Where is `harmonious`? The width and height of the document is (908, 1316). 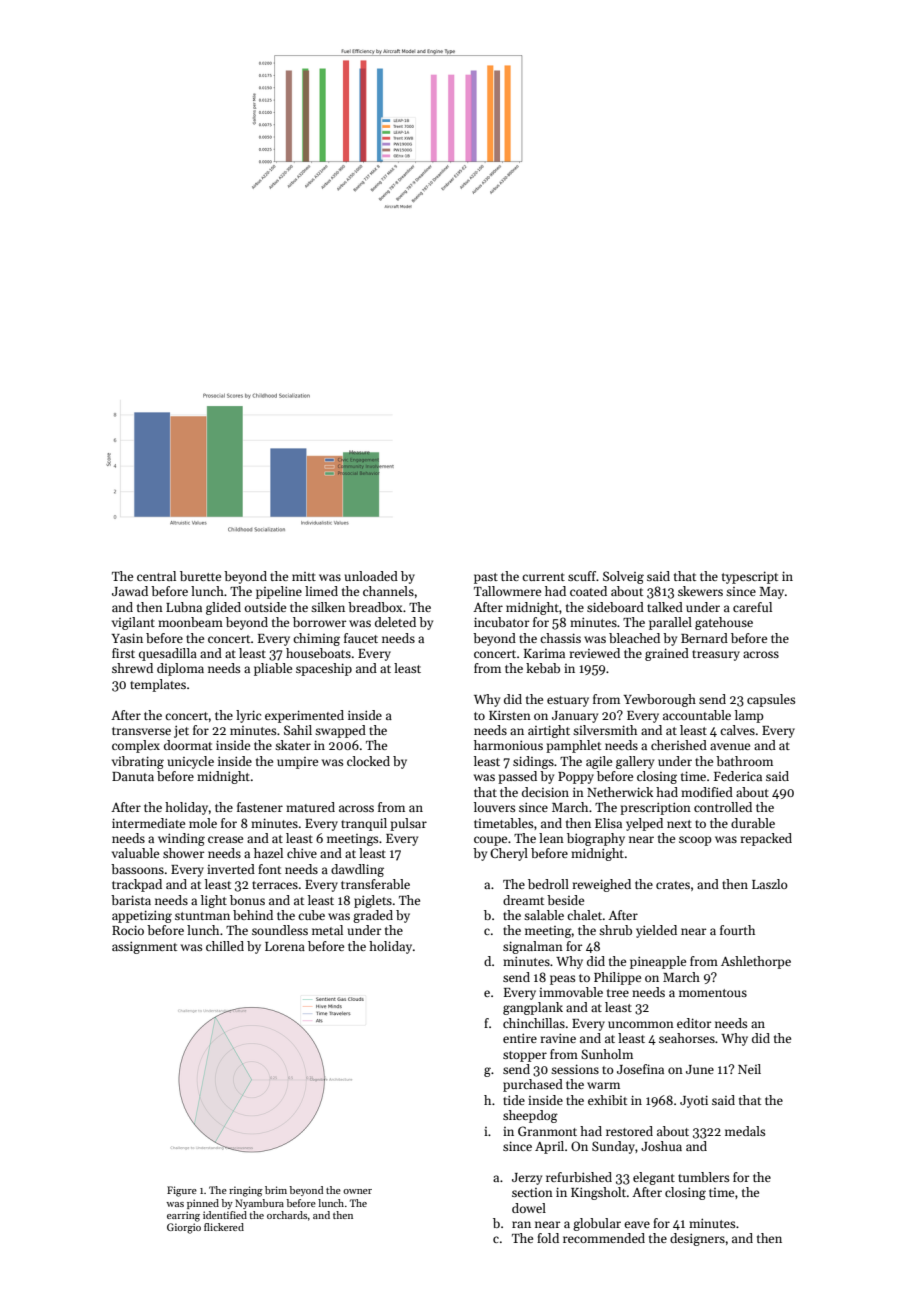 harmonious is located at coordinates (508, 745).
